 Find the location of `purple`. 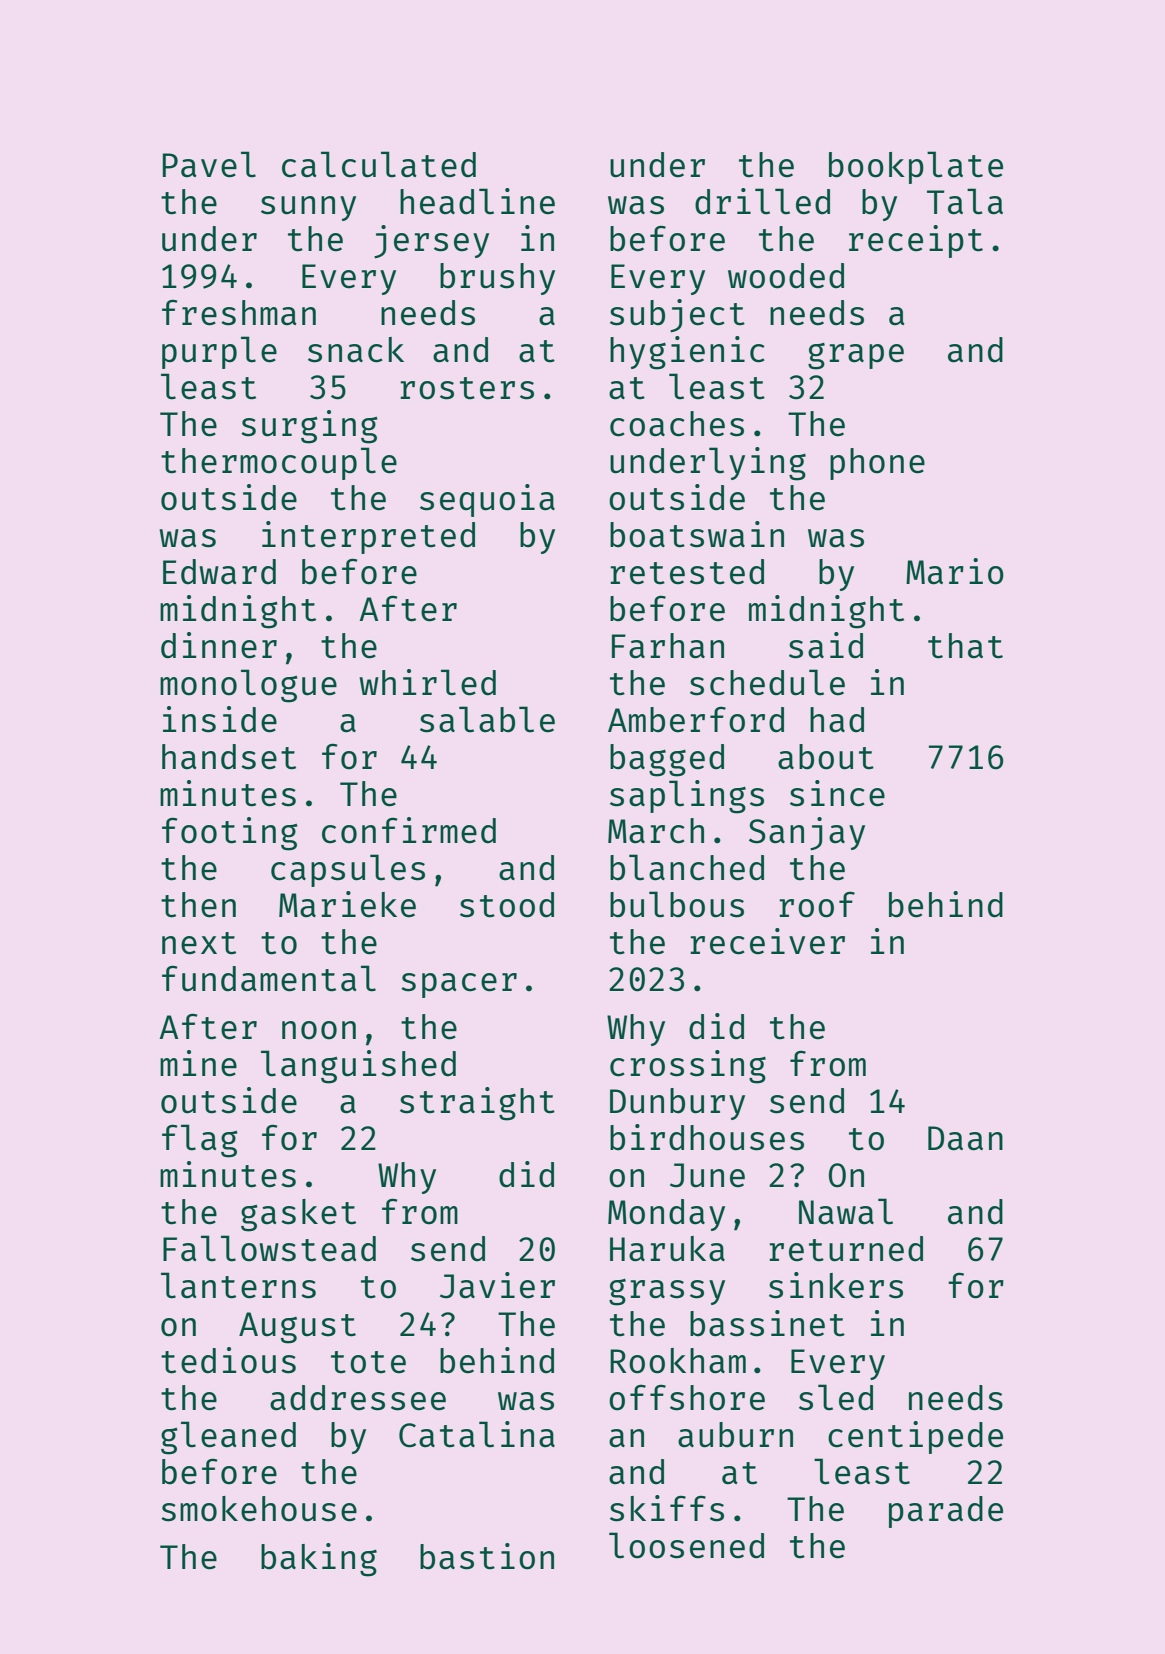

purple is located at coordinates (219, 352).
